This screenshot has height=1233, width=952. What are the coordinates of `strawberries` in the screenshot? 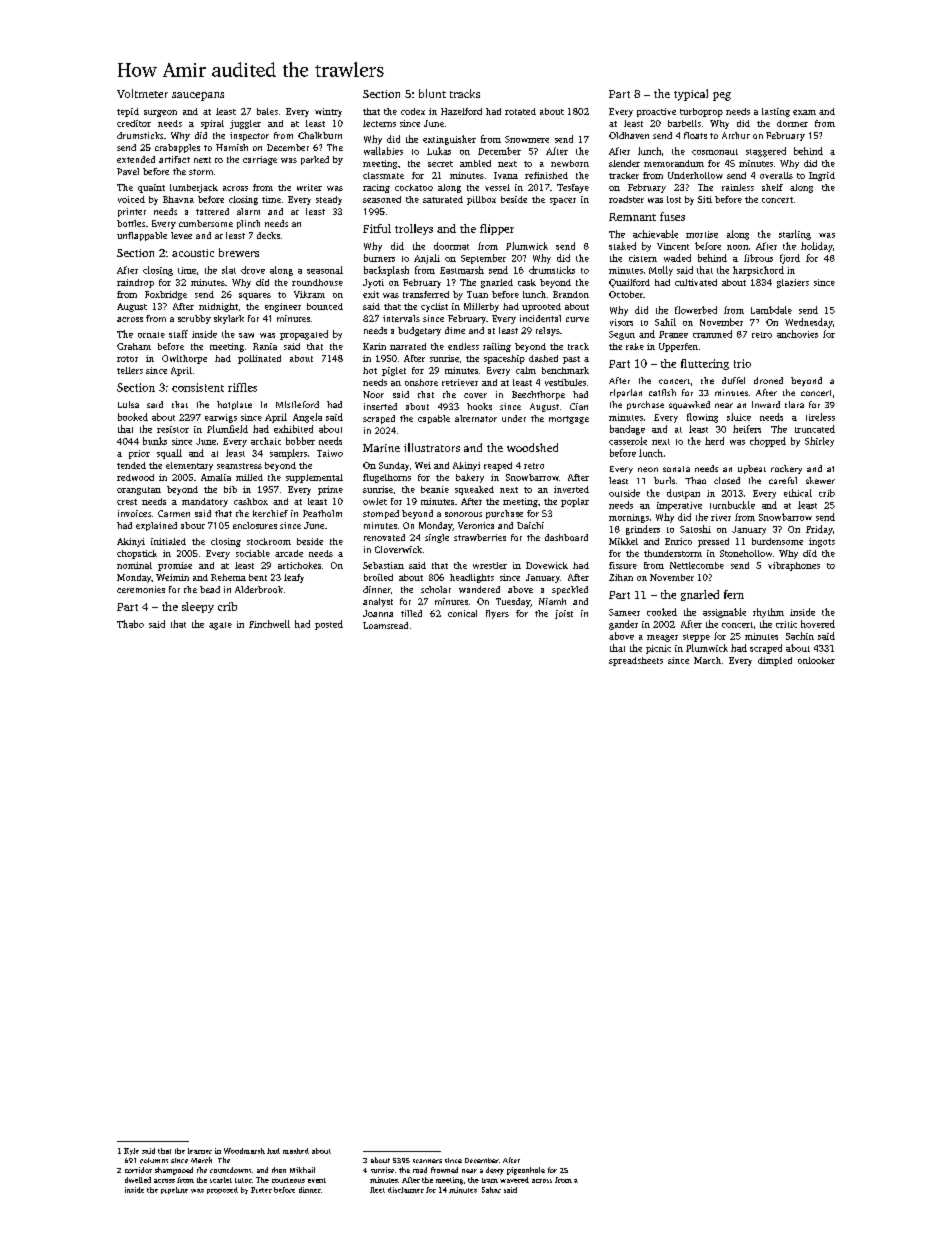 It's located at (480, 537).
